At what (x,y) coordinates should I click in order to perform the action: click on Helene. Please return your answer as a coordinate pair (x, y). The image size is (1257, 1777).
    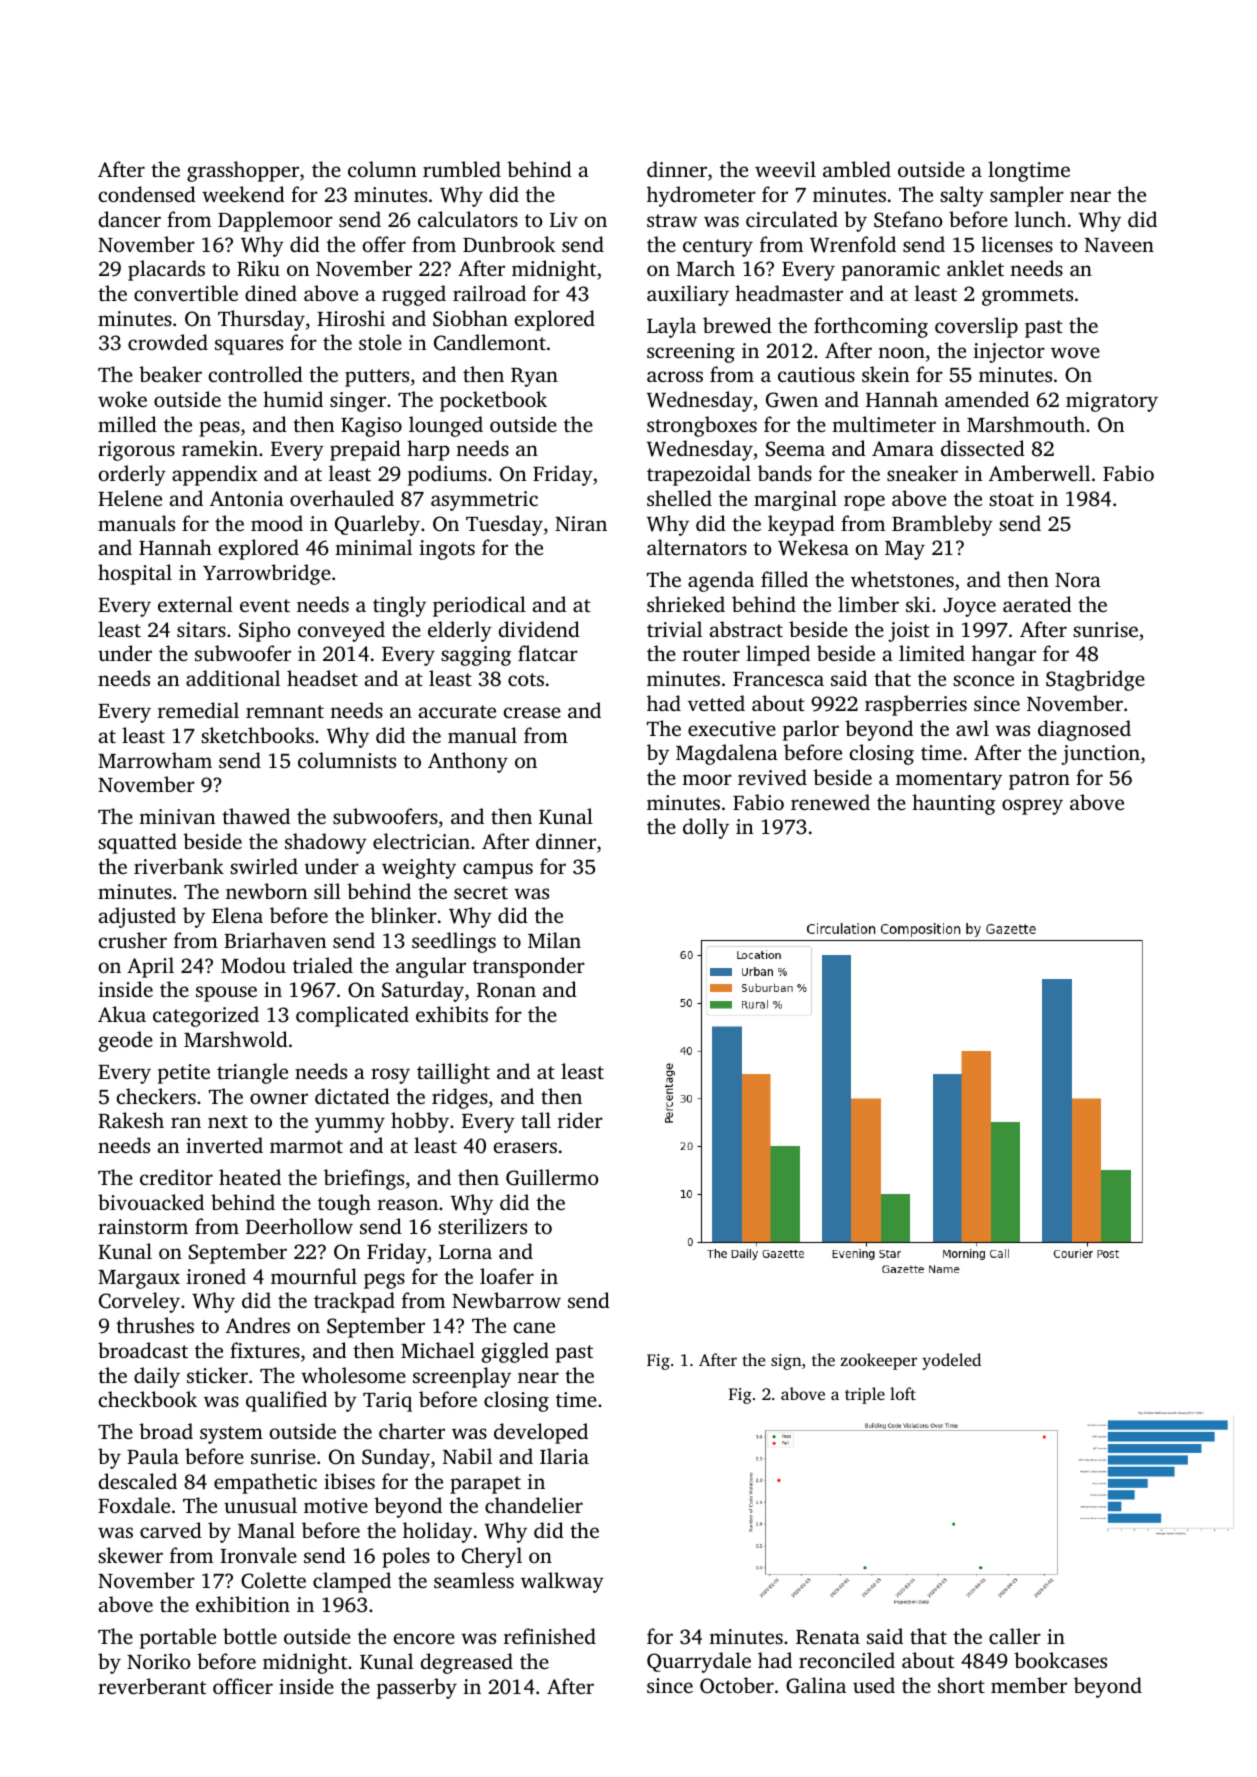
    Looking at the image, I should click on (130, 498).
